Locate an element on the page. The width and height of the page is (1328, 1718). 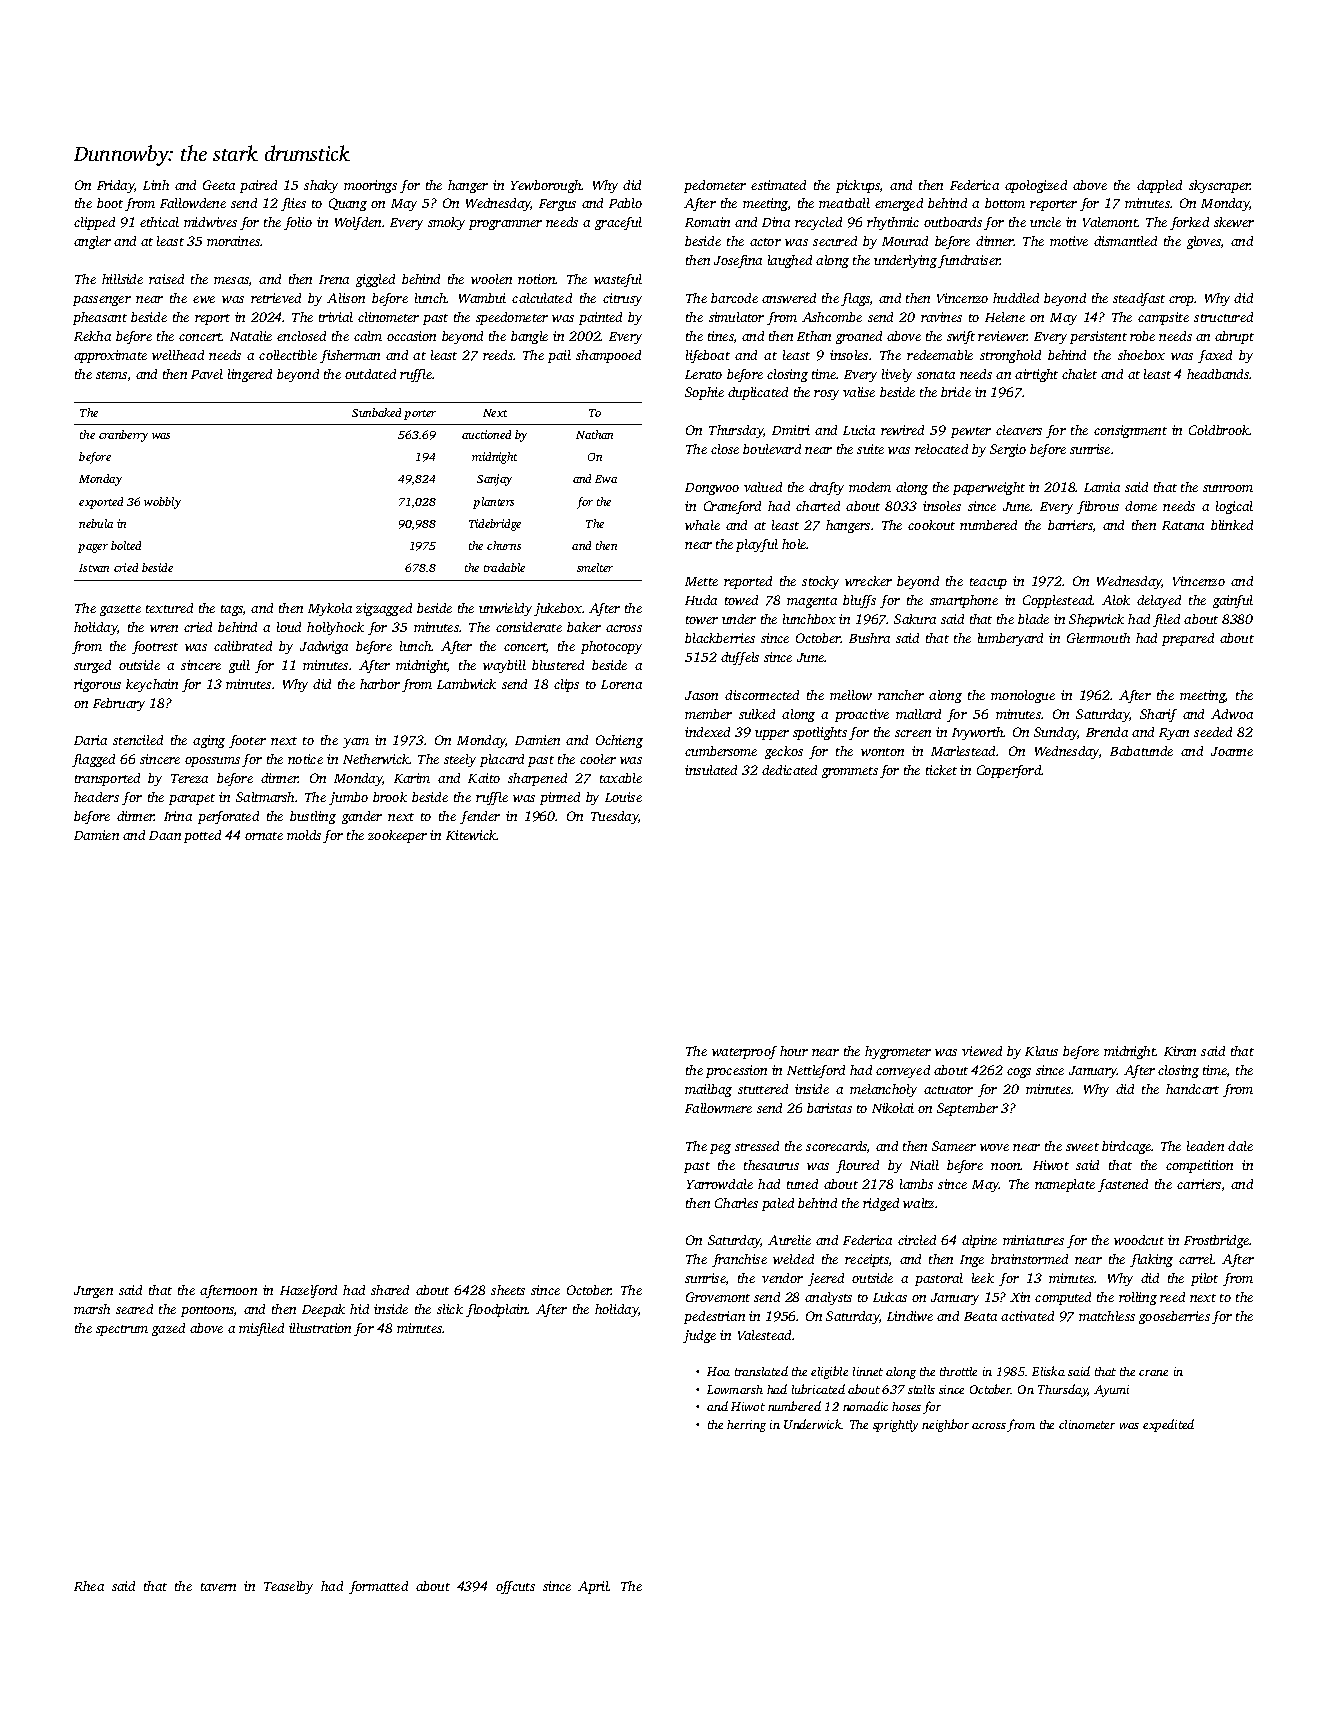
Yewborough is located at coordinates (546, 186).
